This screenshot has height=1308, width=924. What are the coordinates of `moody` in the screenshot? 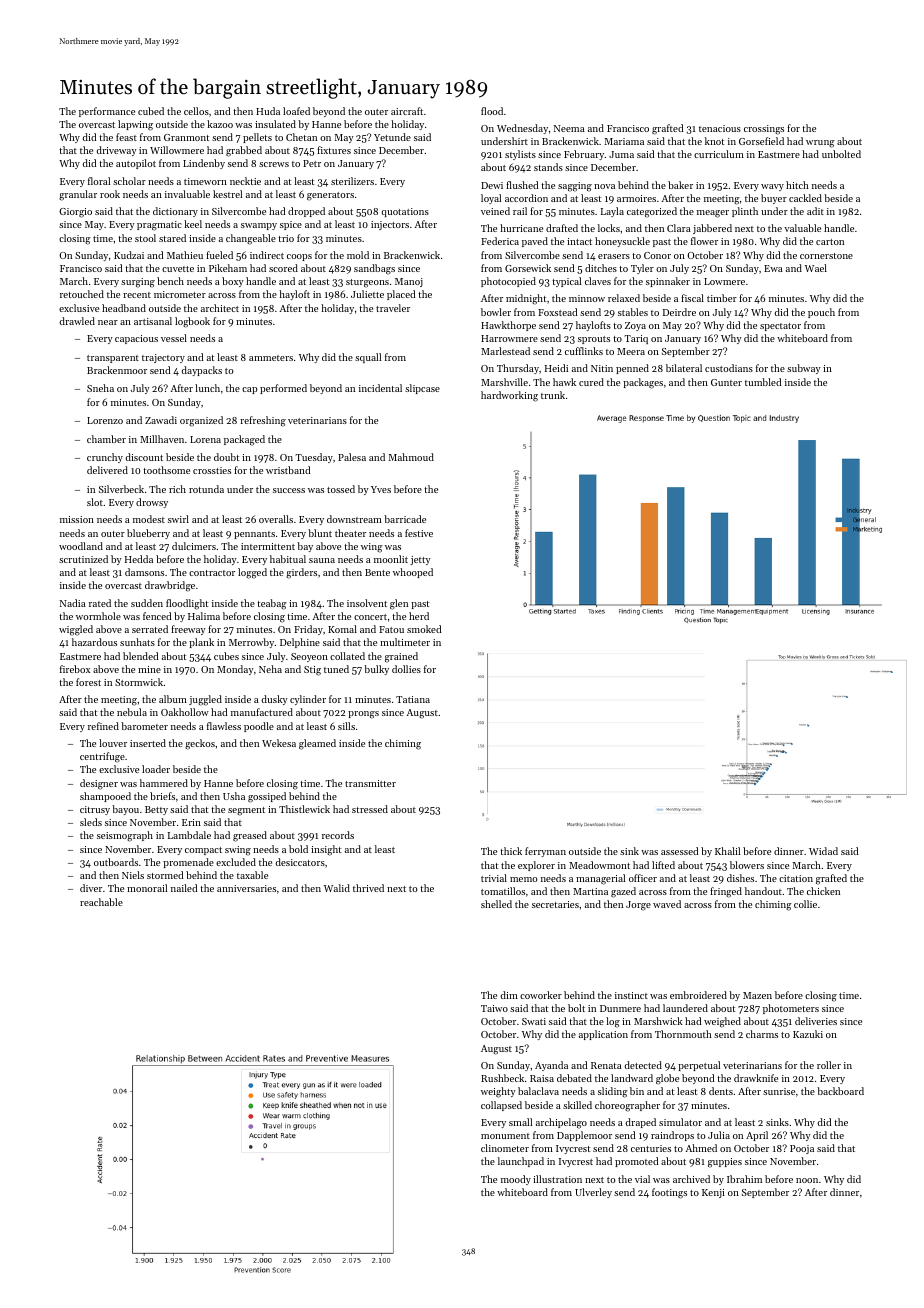 It's located at (516, 1180).
